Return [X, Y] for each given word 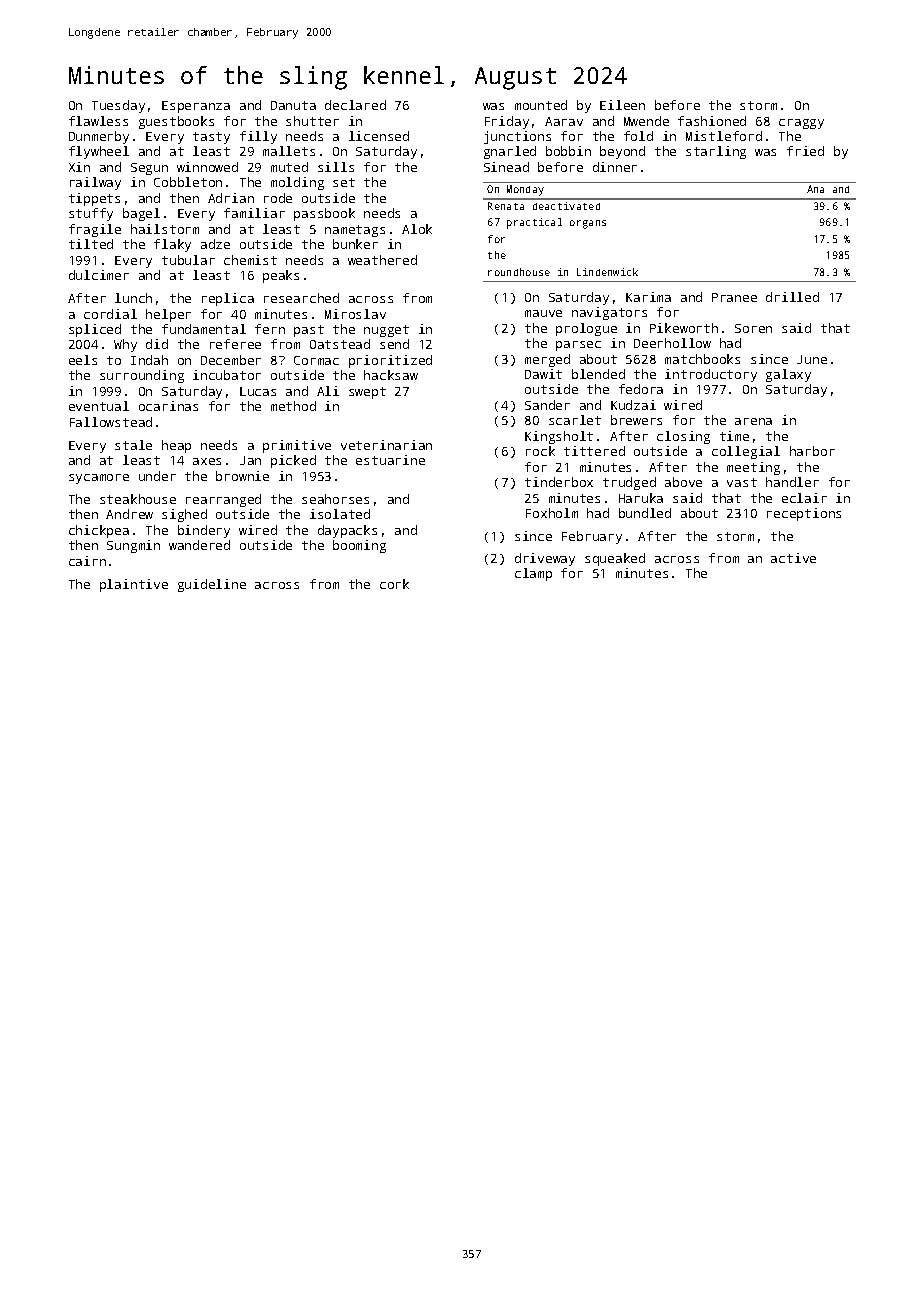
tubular [188, 260]
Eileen [622, 105]
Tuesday [118, 106]
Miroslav [355, 314]
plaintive [134, 585]
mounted [541, 105]
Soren [753, 328]
